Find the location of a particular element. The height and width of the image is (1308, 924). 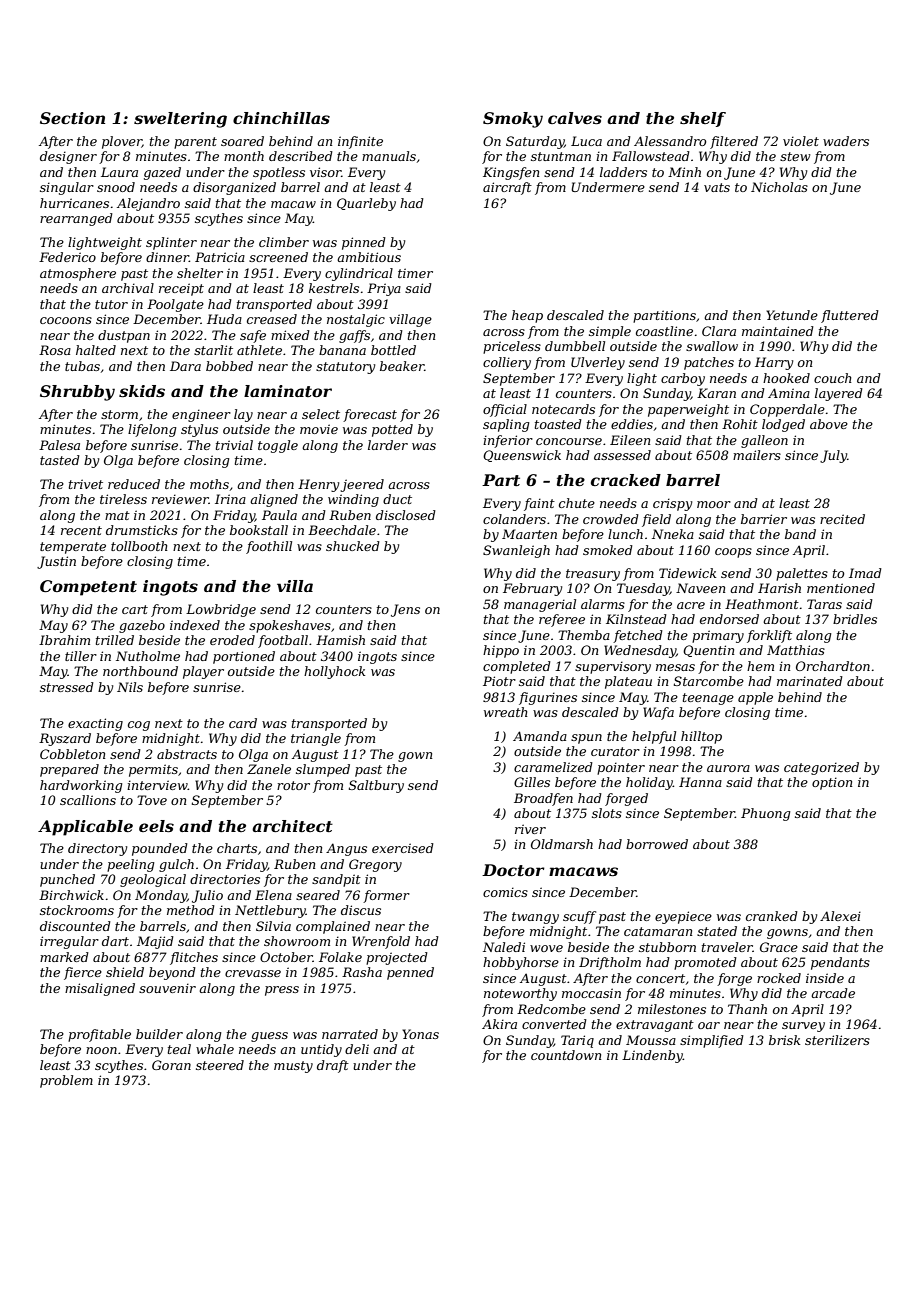

Angus is located at coordinates (346, 849).
